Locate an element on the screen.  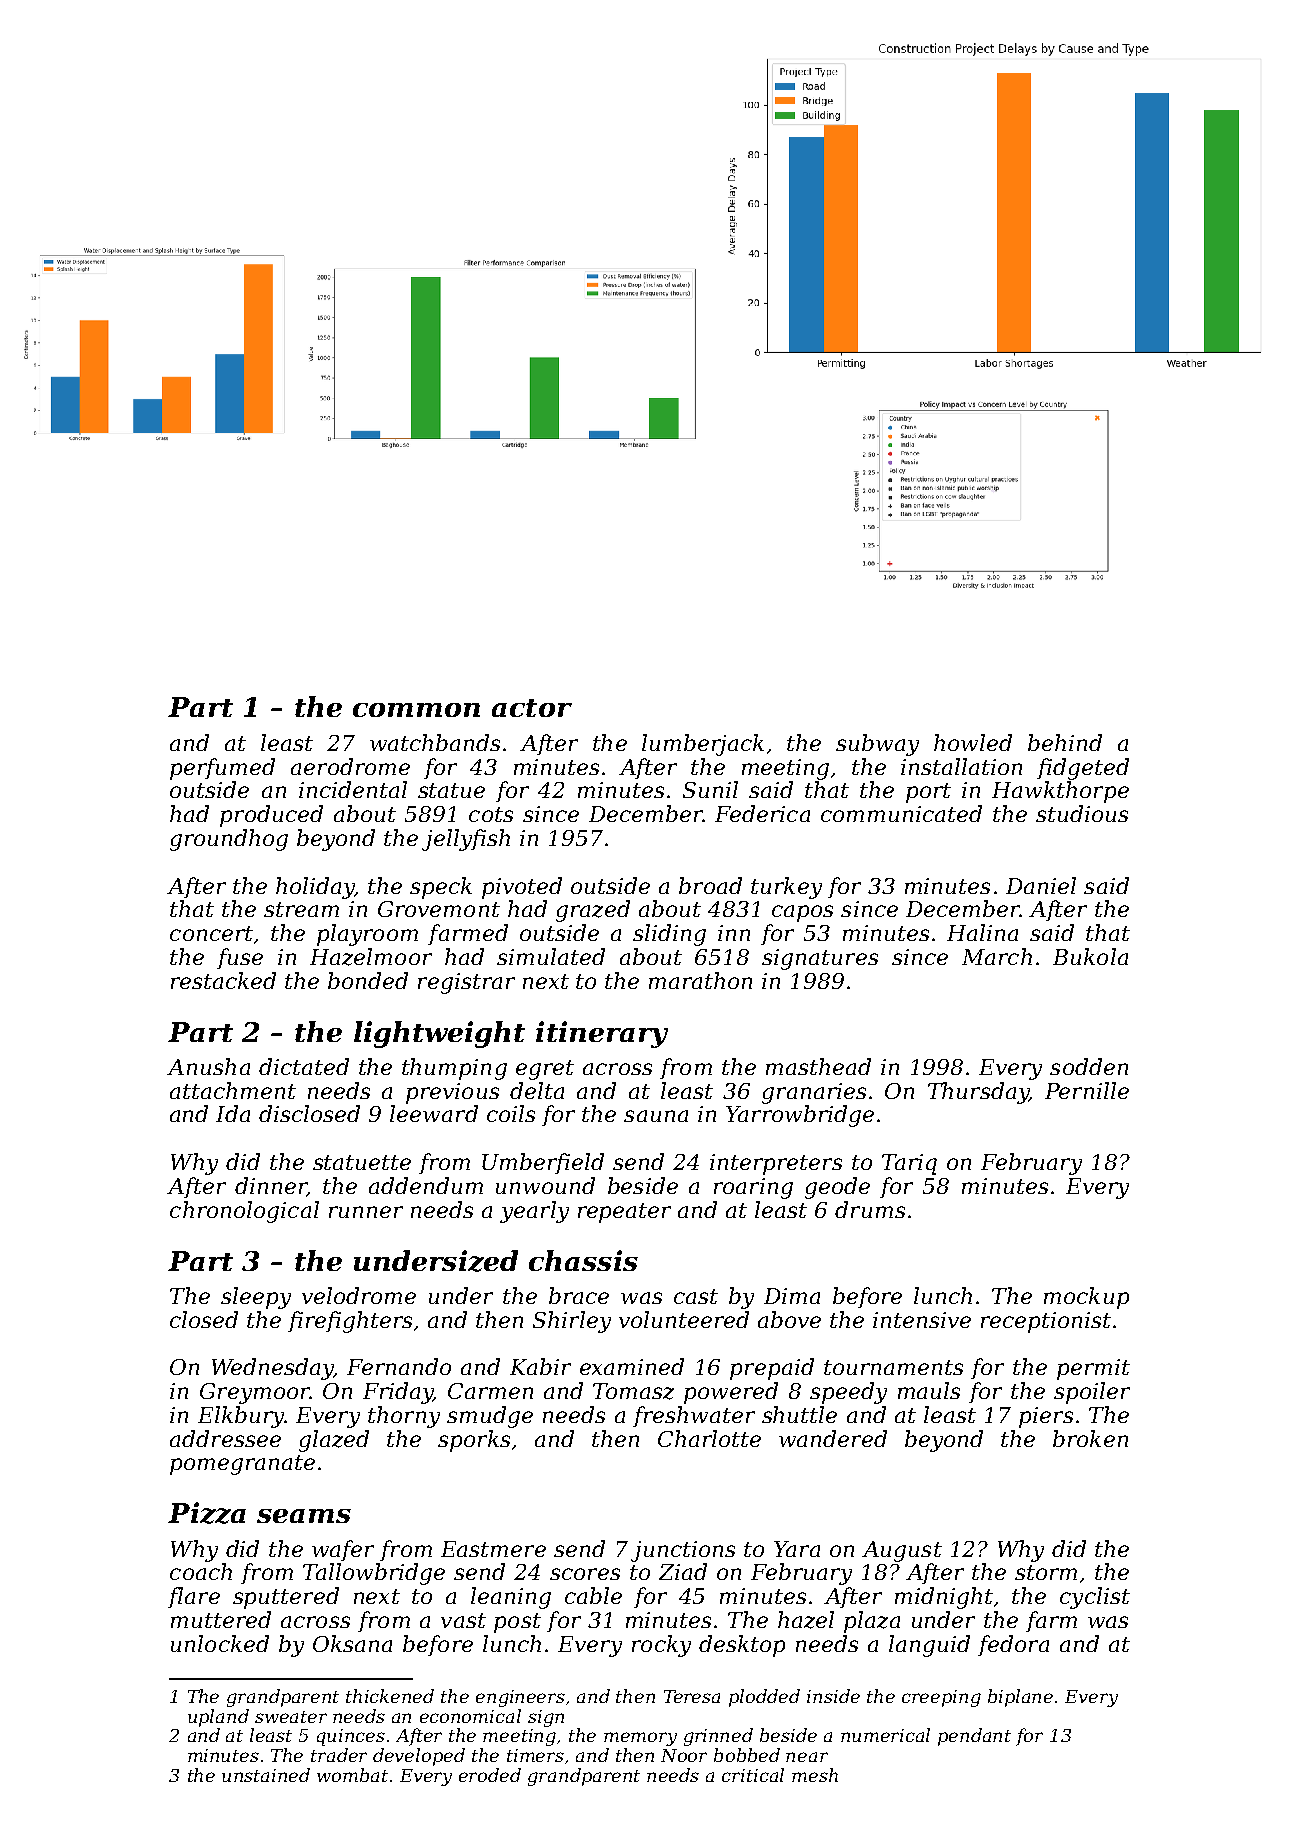
intensive is located at coordinates (922, 1320).
